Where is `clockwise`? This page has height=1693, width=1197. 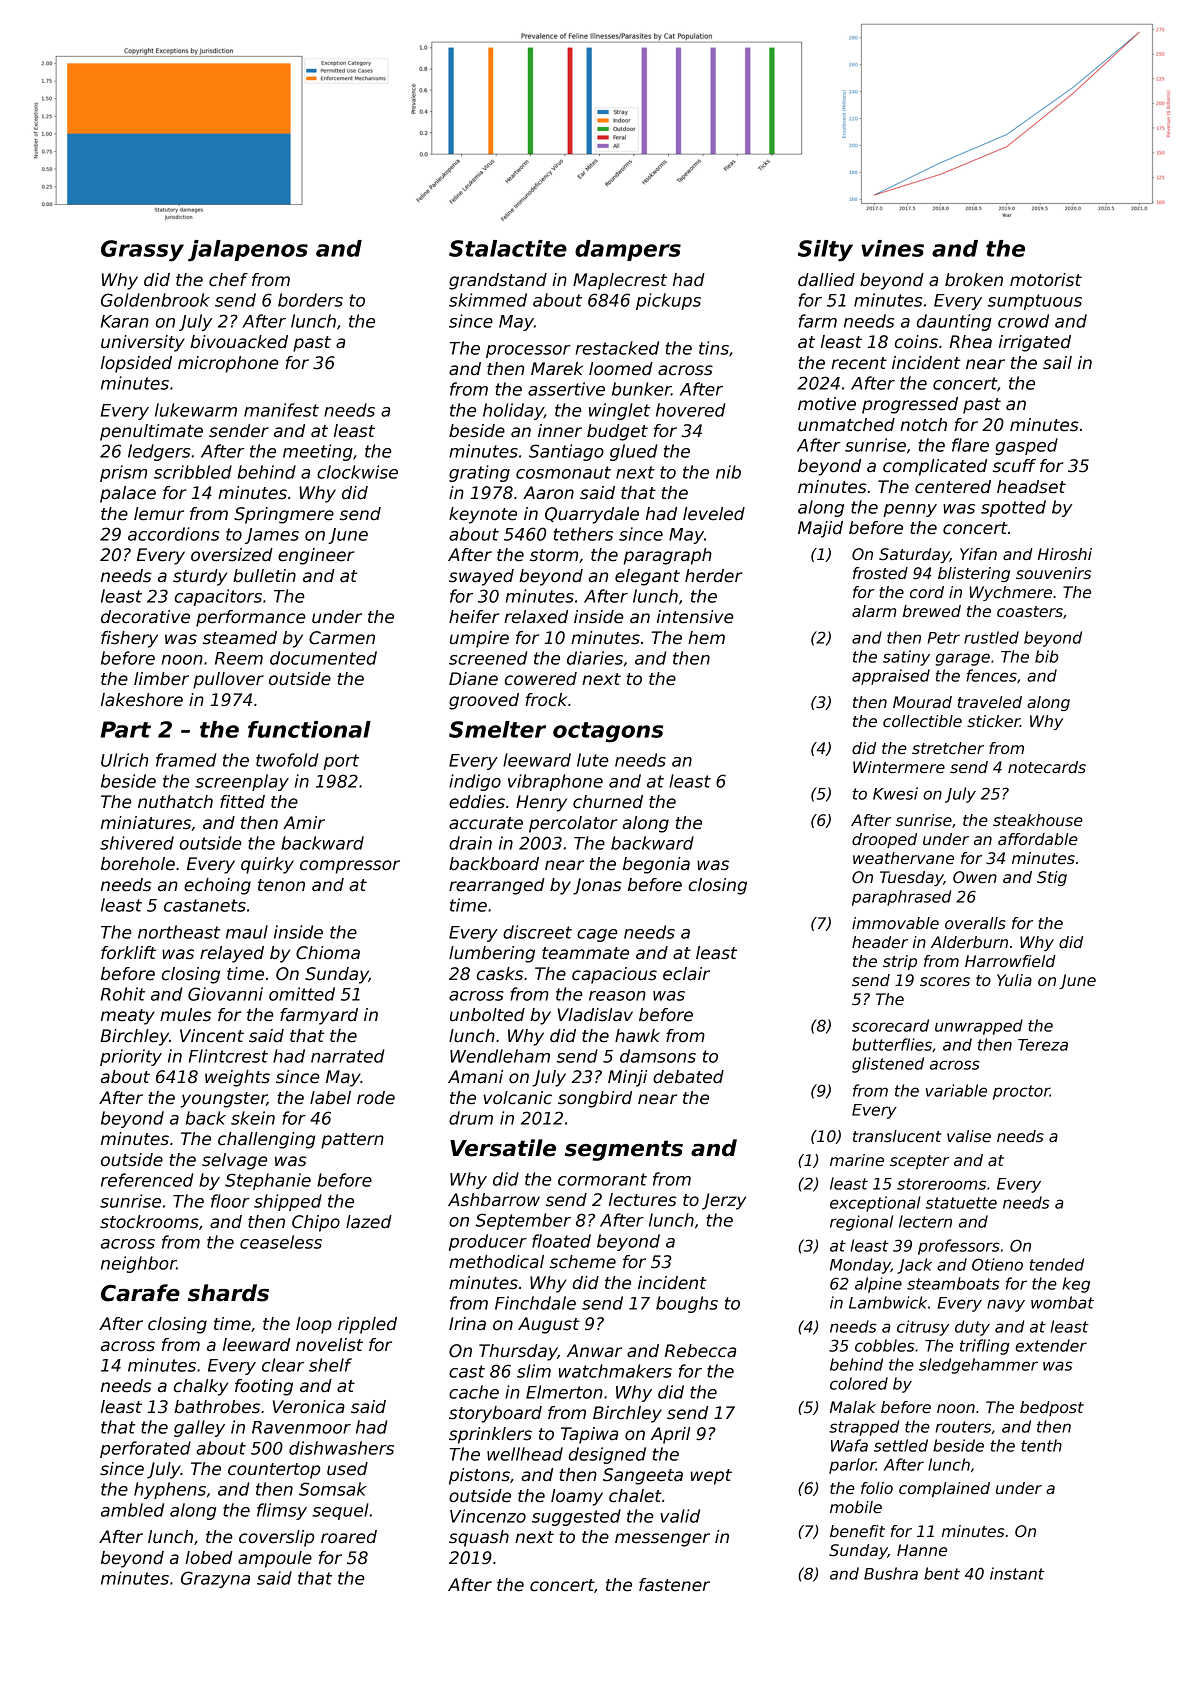 clockwise is located at coordinates (357, 472).
